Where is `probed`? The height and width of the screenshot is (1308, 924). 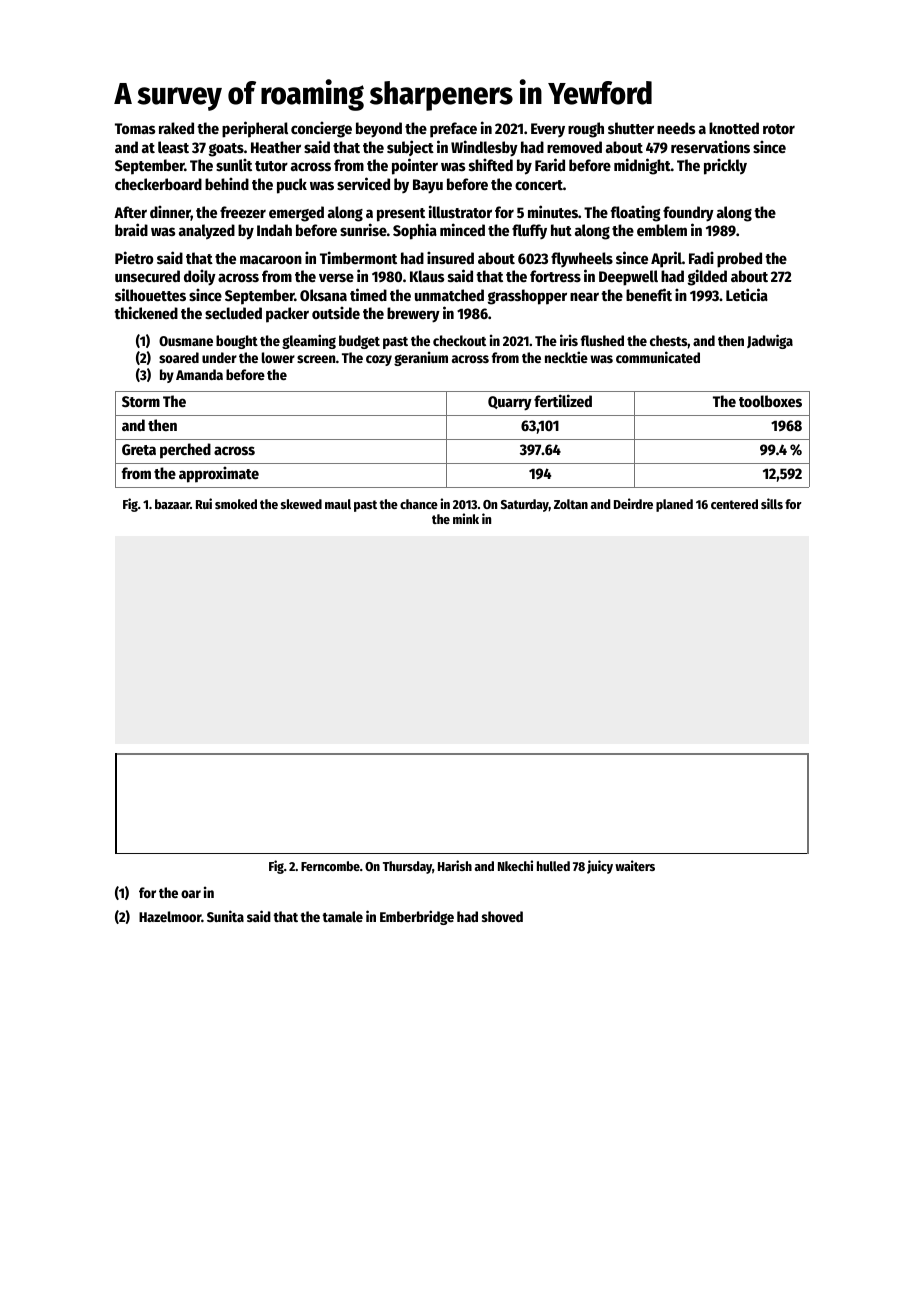
probed is located at coordinates (739, 260).
